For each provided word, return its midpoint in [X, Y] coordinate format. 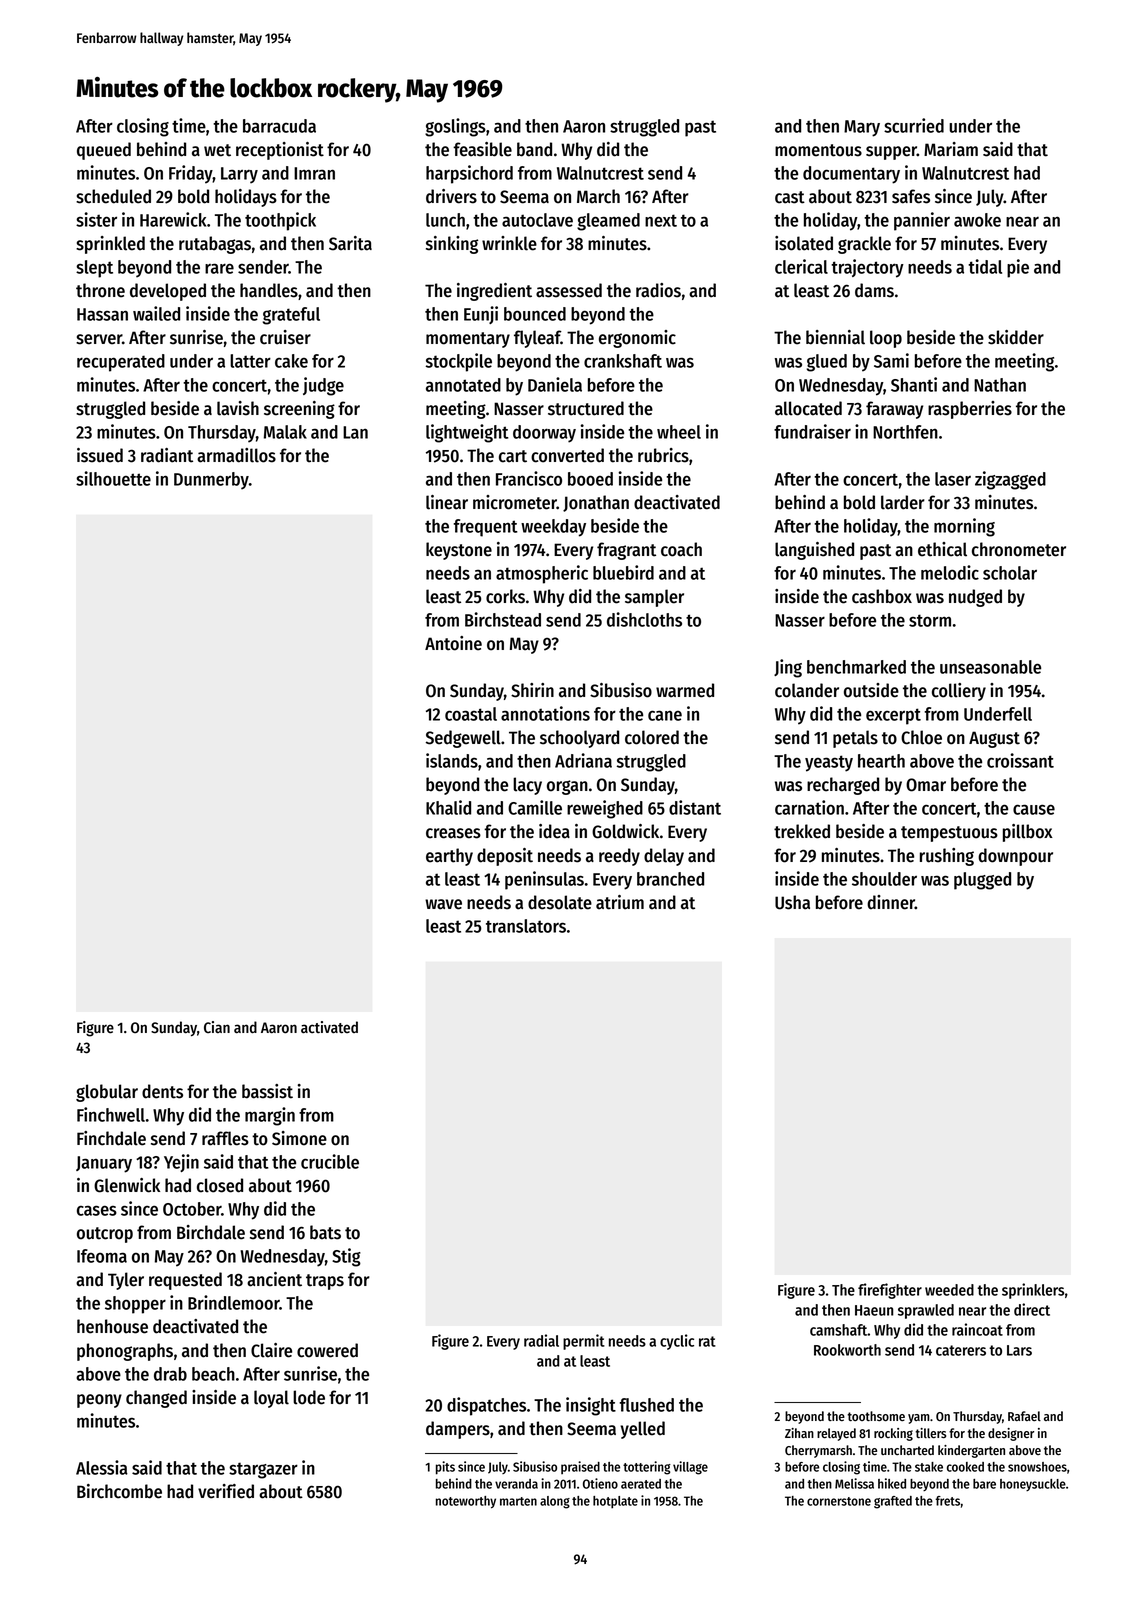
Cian [217, 1027]
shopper [135, 1305]
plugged [982, 881]
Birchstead [503, 619]
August [994, 739]
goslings [455, 127]
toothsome [876, 1416]
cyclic [677, 1342]
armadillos [236, 455]
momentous [818, 150]
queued [104, 151]
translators [526, 926]
